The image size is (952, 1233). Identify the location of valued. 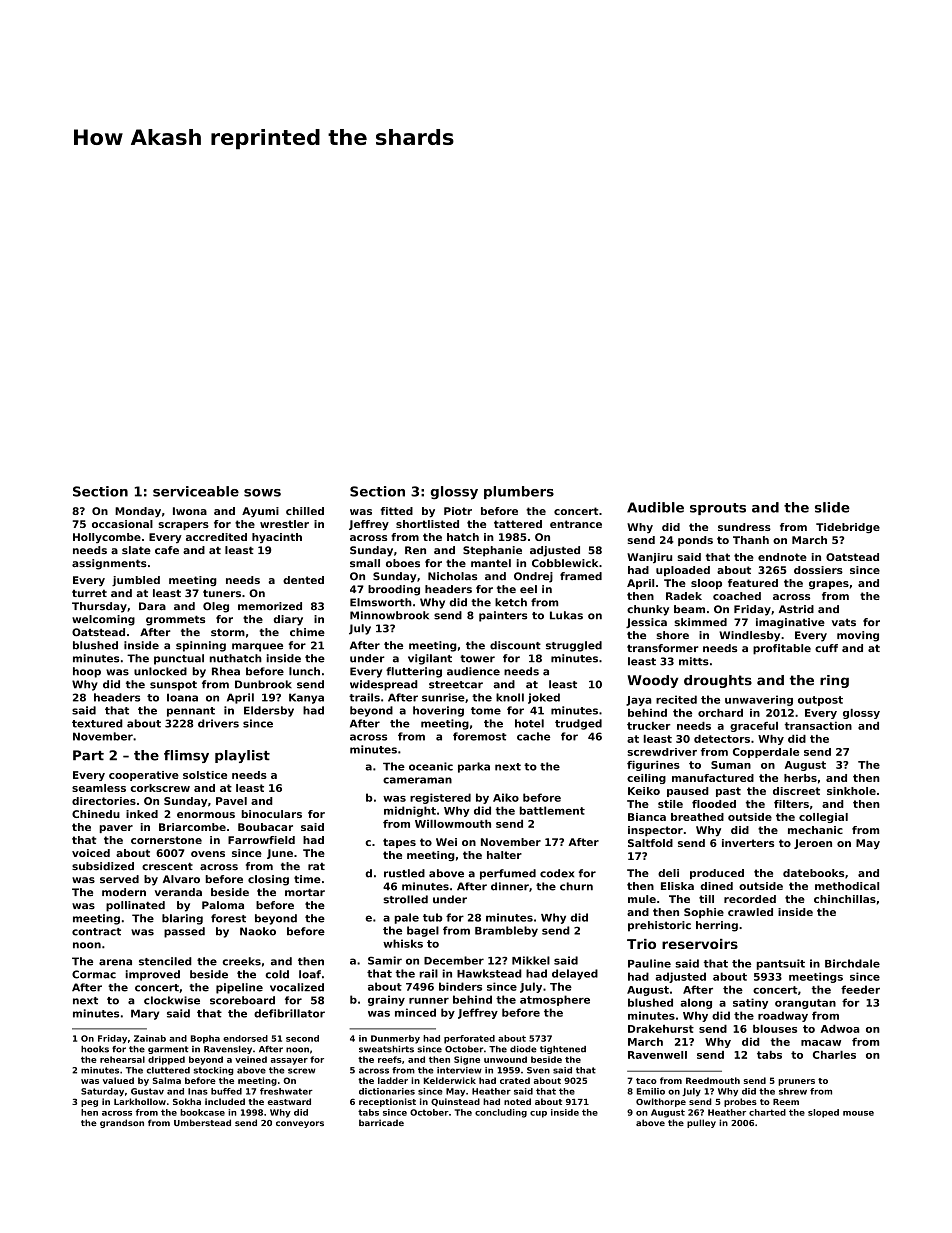
(118, 1080).
